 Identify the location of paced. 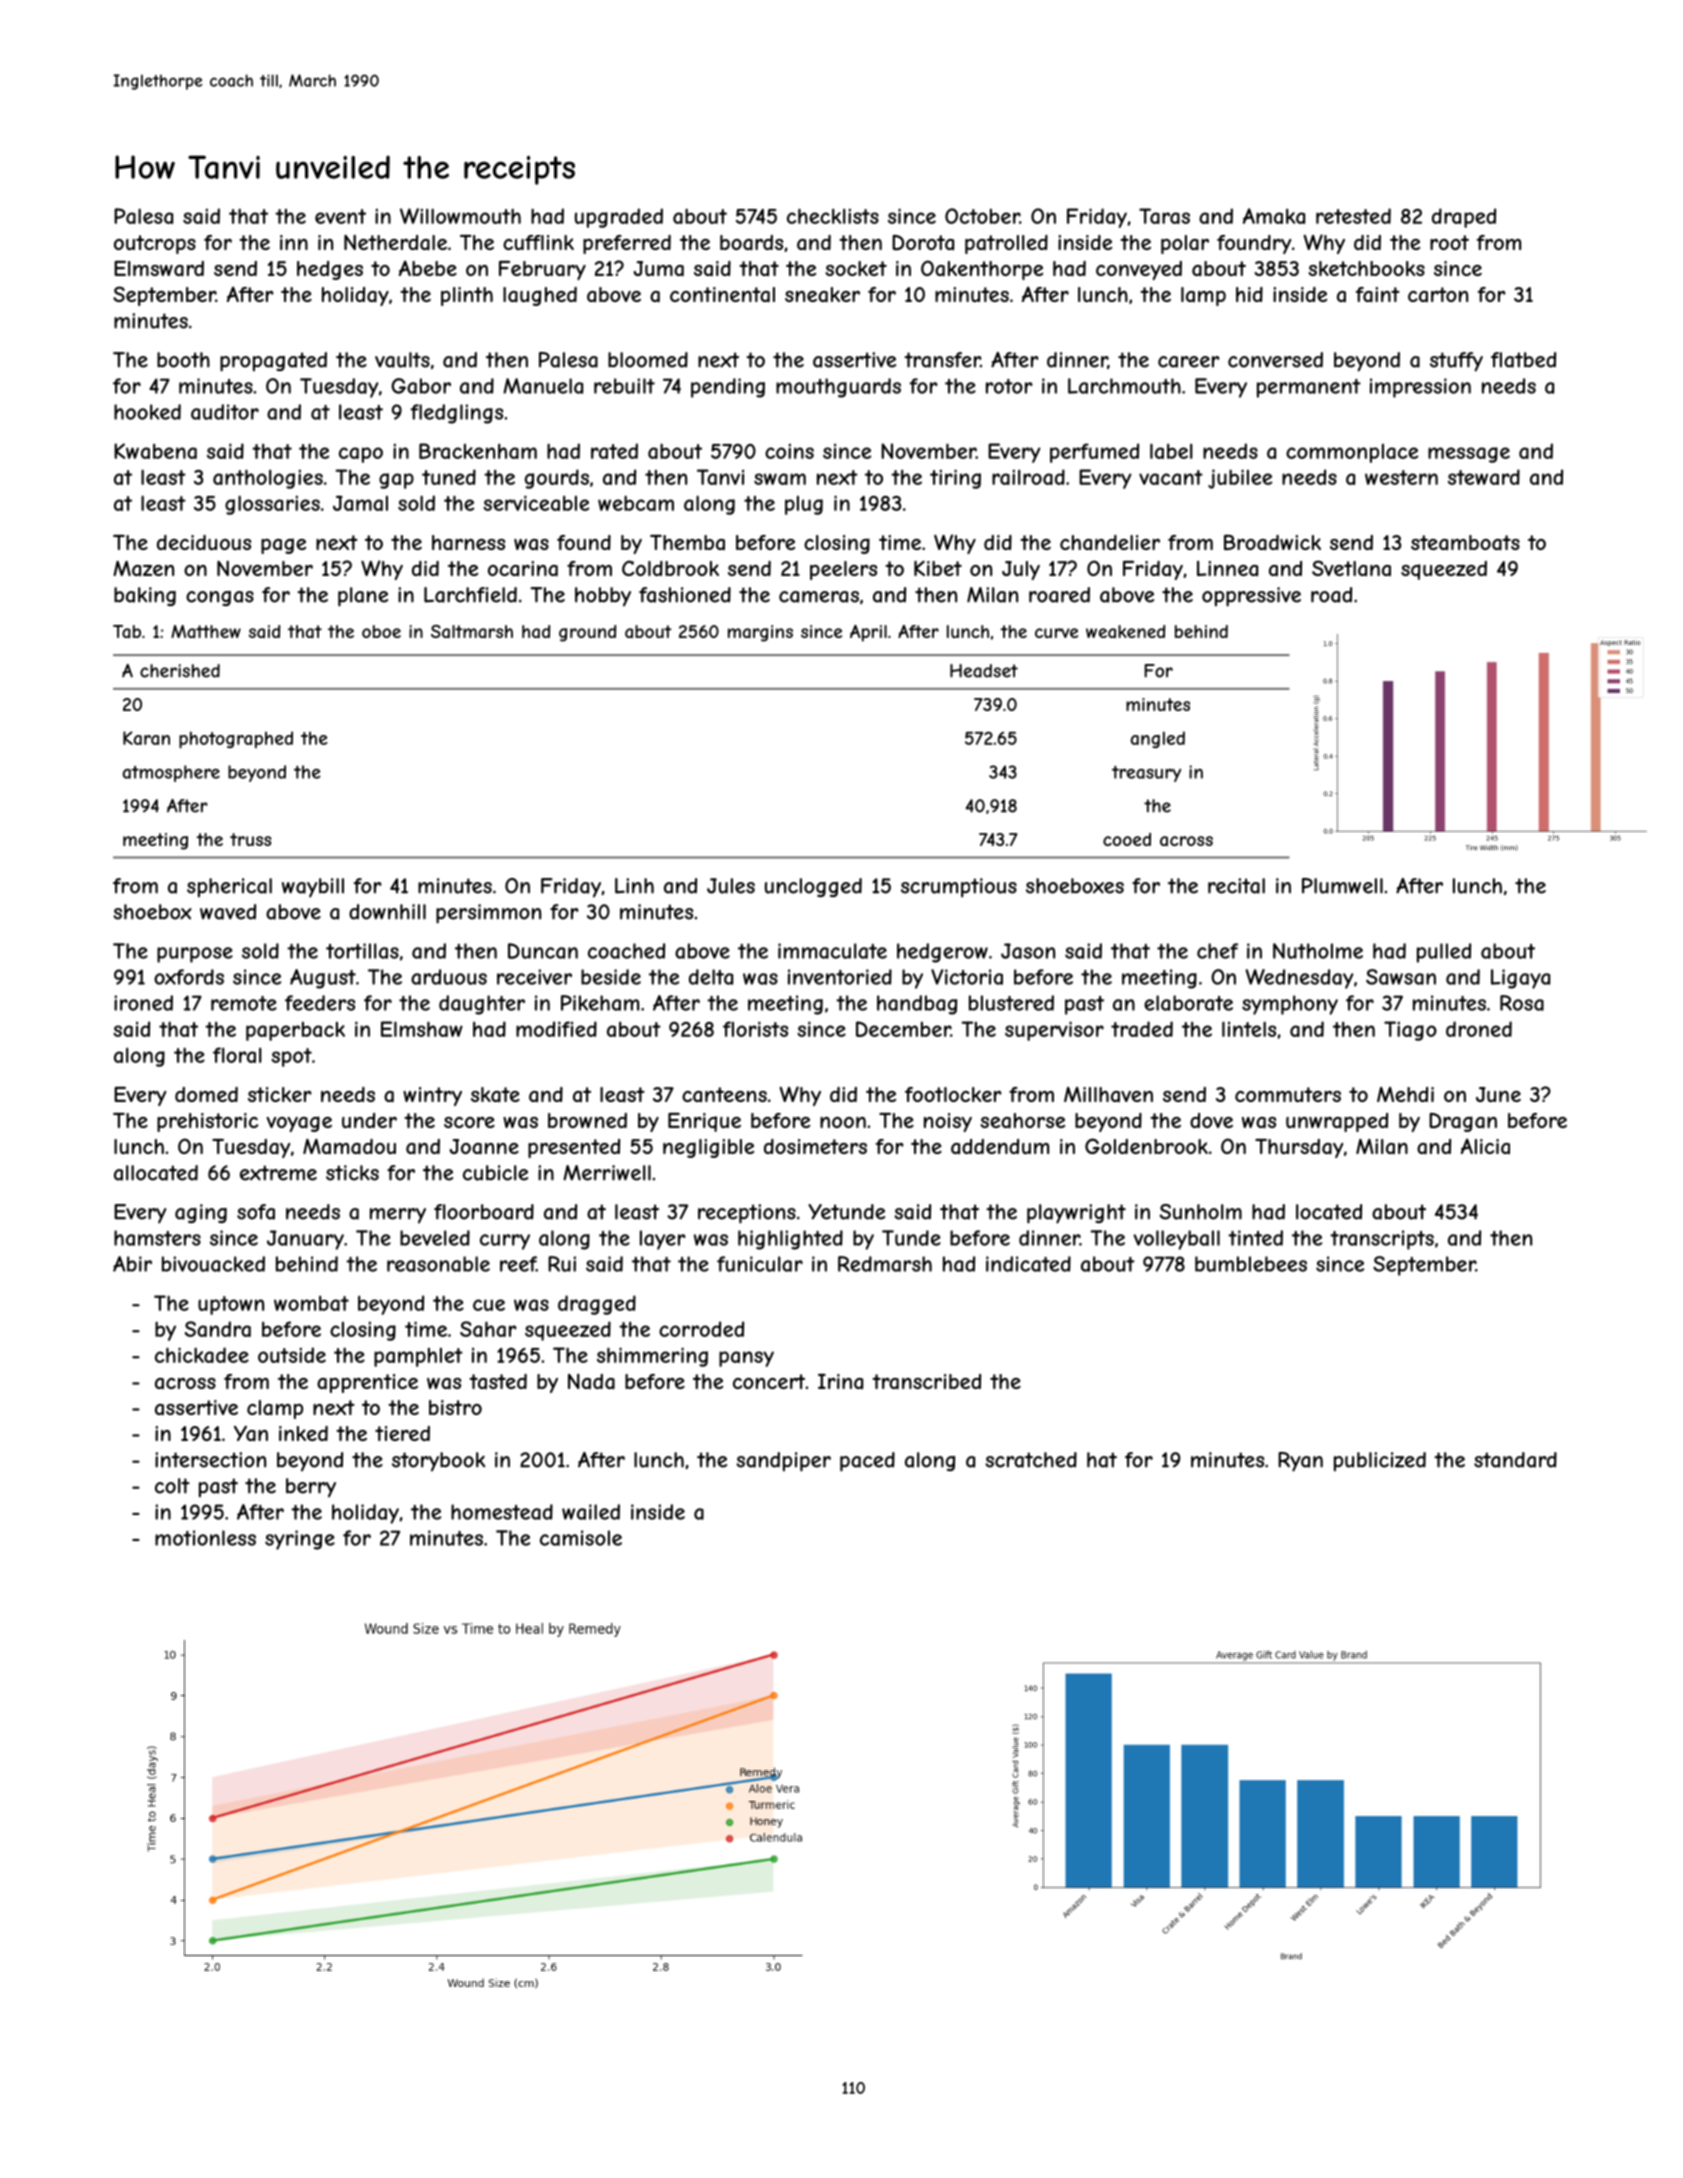
(867, 1462).
